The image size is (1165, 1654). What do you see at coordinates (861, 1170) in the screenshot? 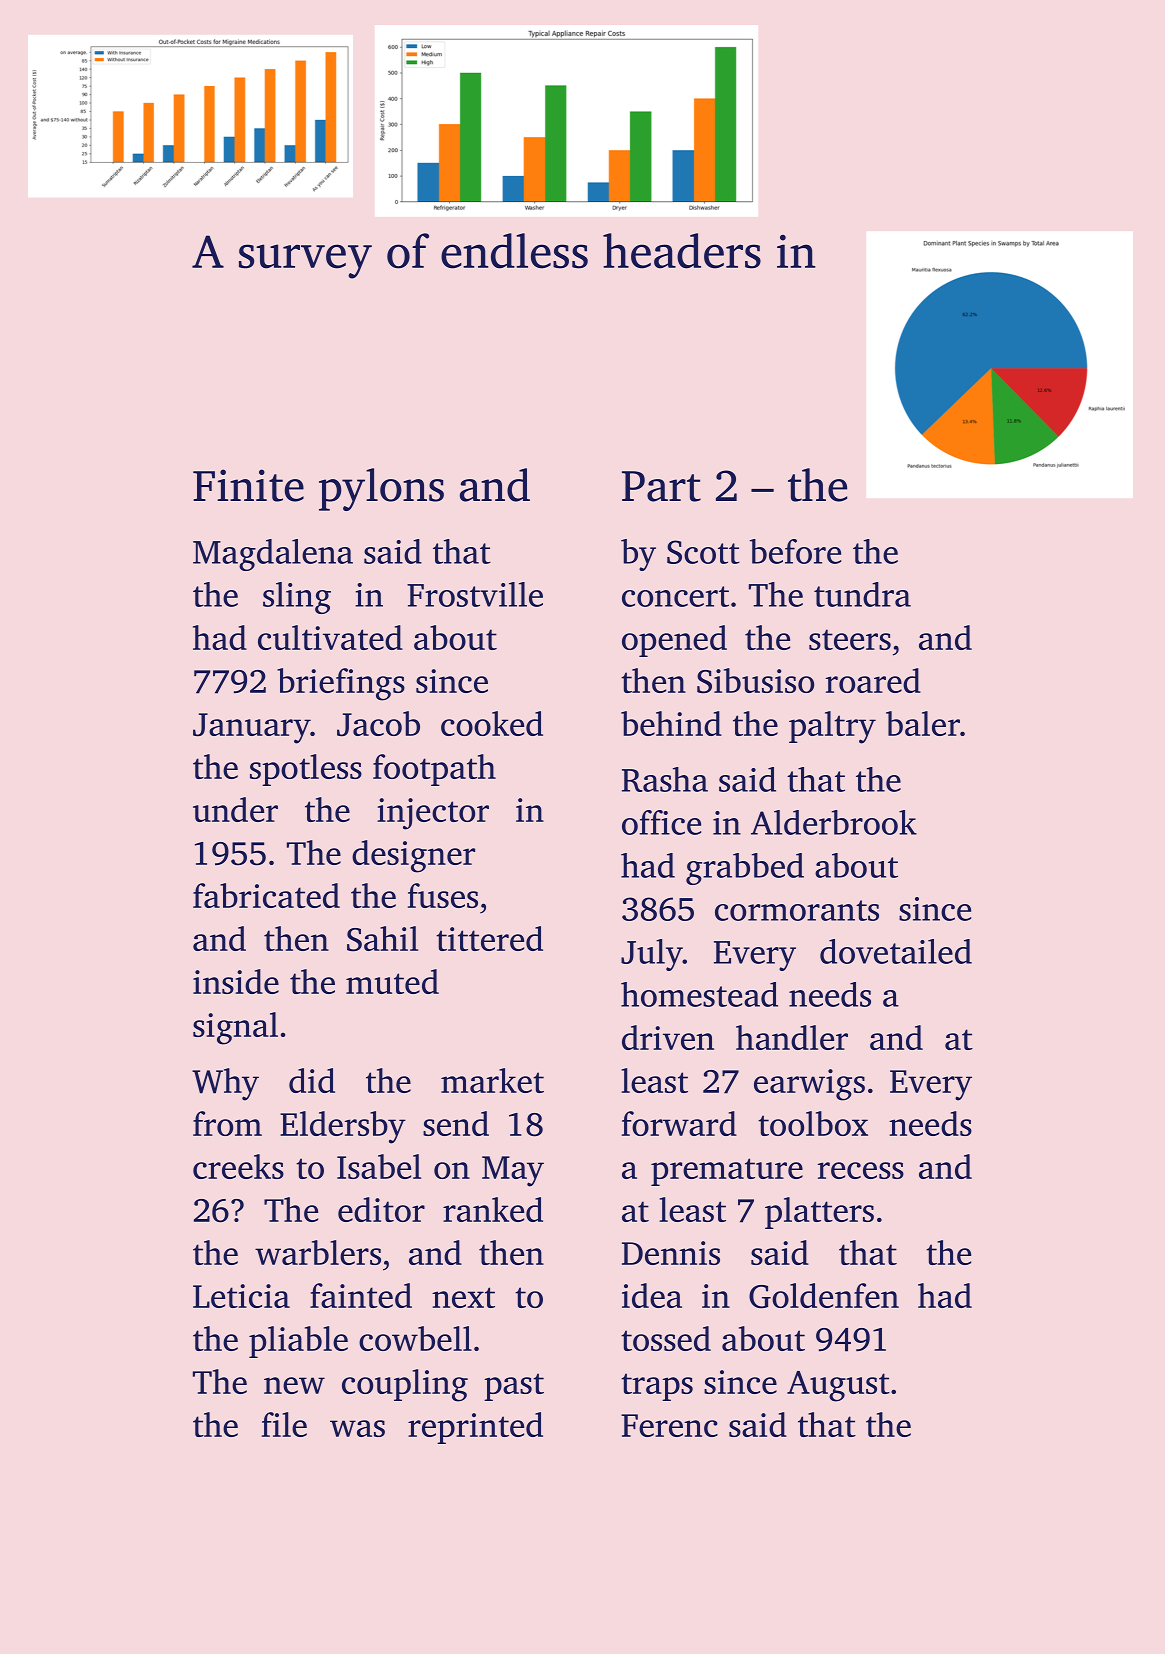
I see `recess` at bounding box center [861, 1170].
